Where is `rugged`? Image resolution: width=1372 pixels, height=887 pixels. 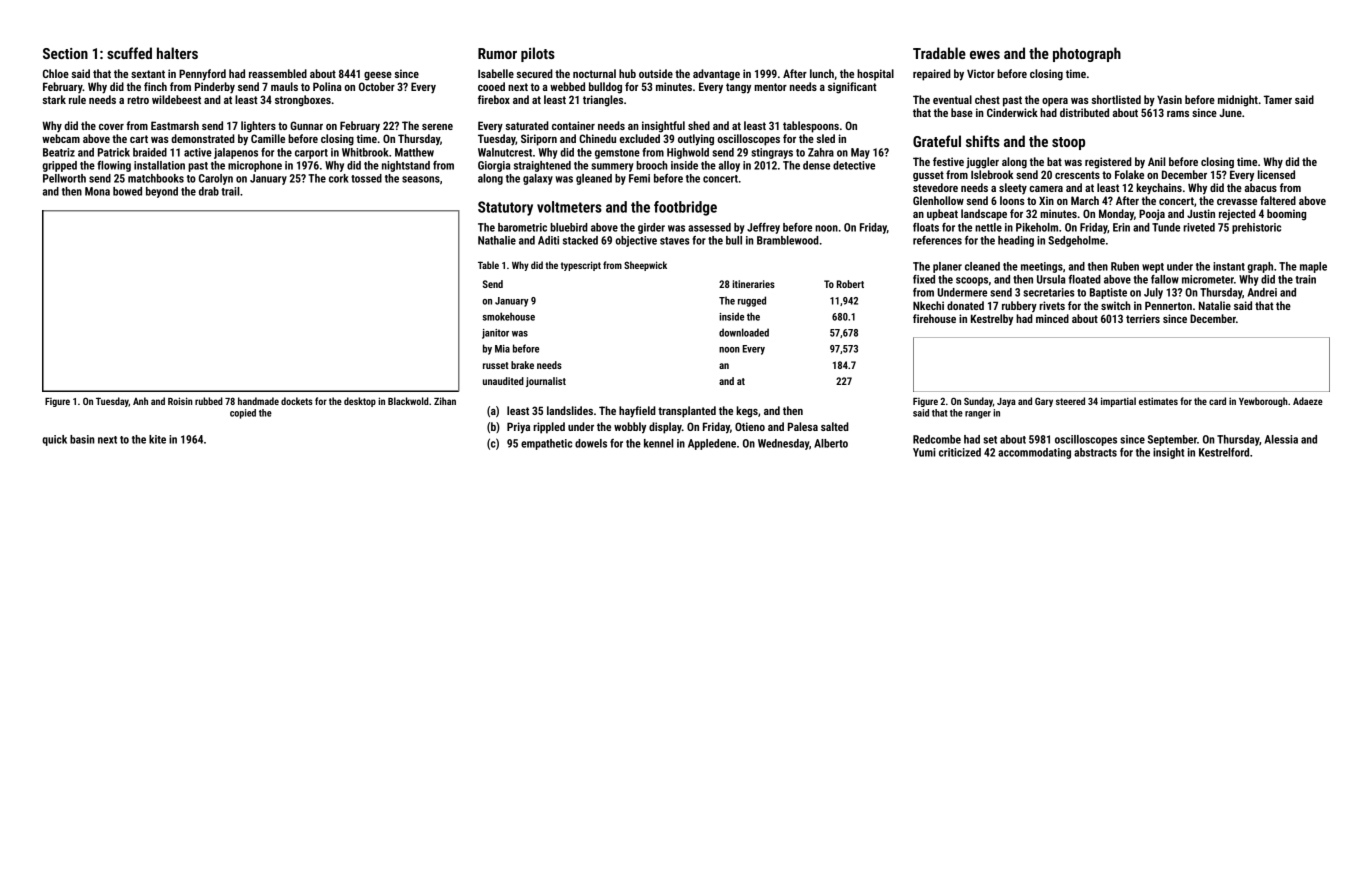
rugged is located at coordinates (752, 301).
